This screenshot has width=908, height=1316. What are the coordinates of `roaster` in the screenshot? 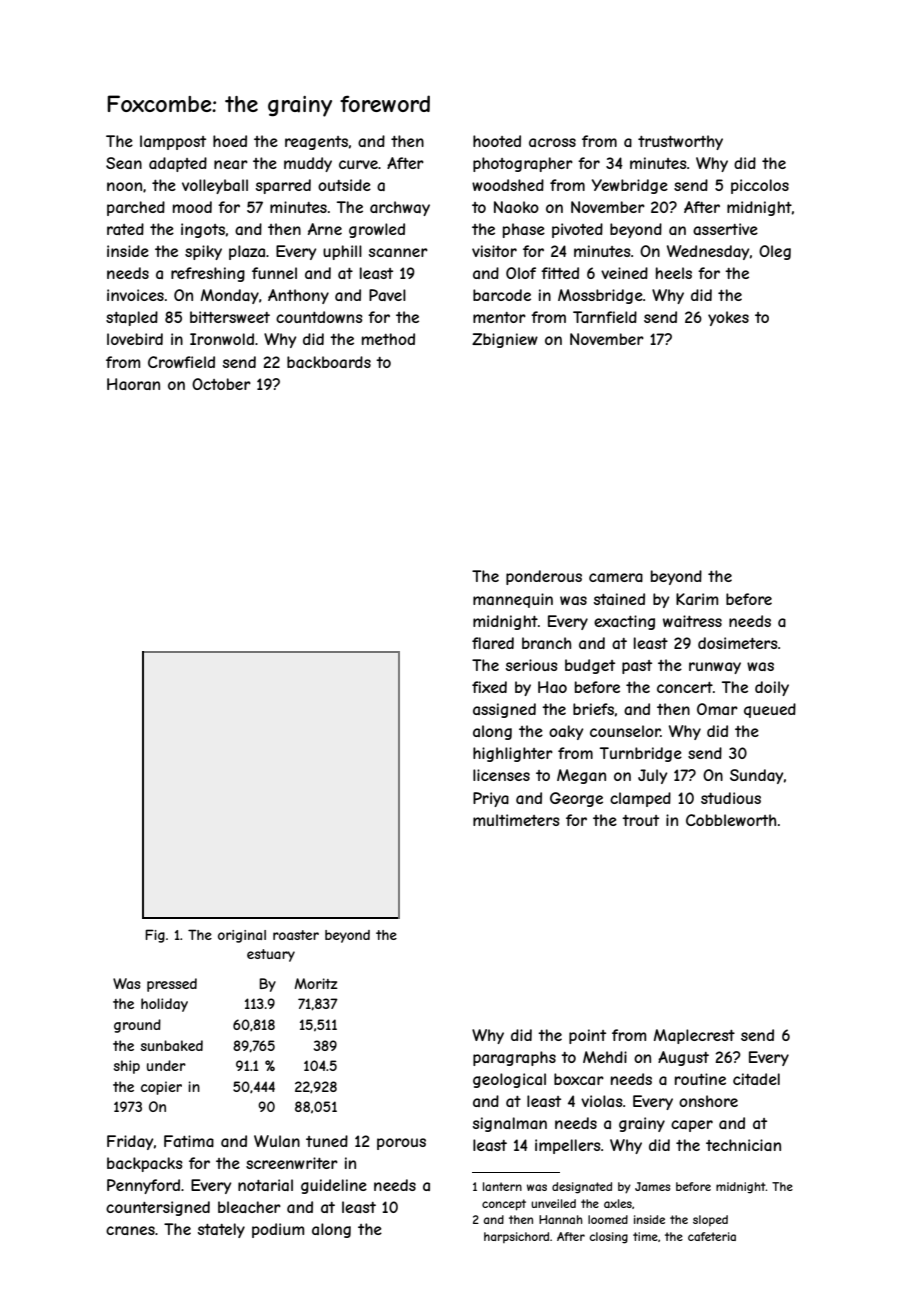 It's located at (296, 935).
